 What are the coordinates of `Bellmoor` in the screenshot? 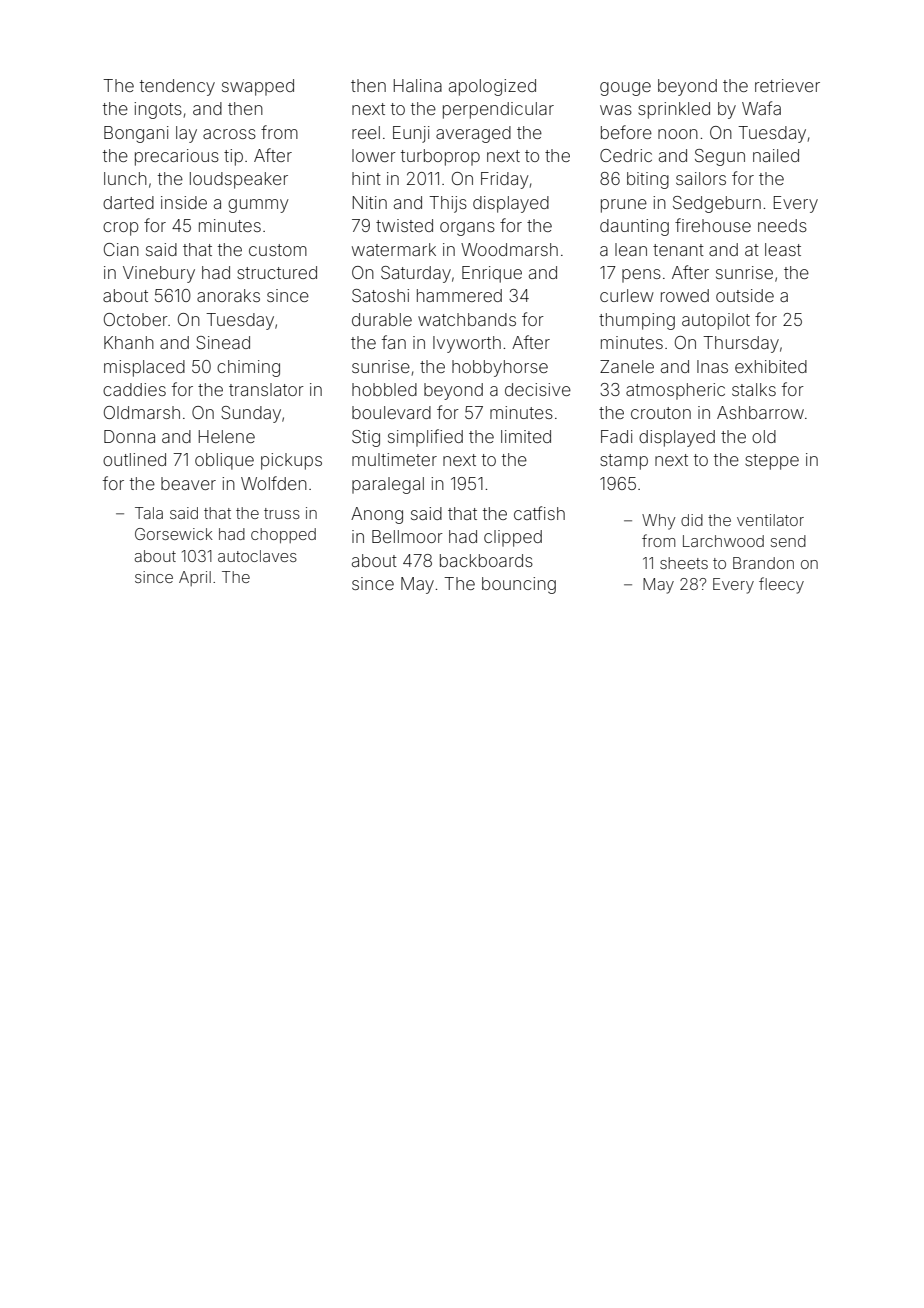 It's located at (407, 536).
